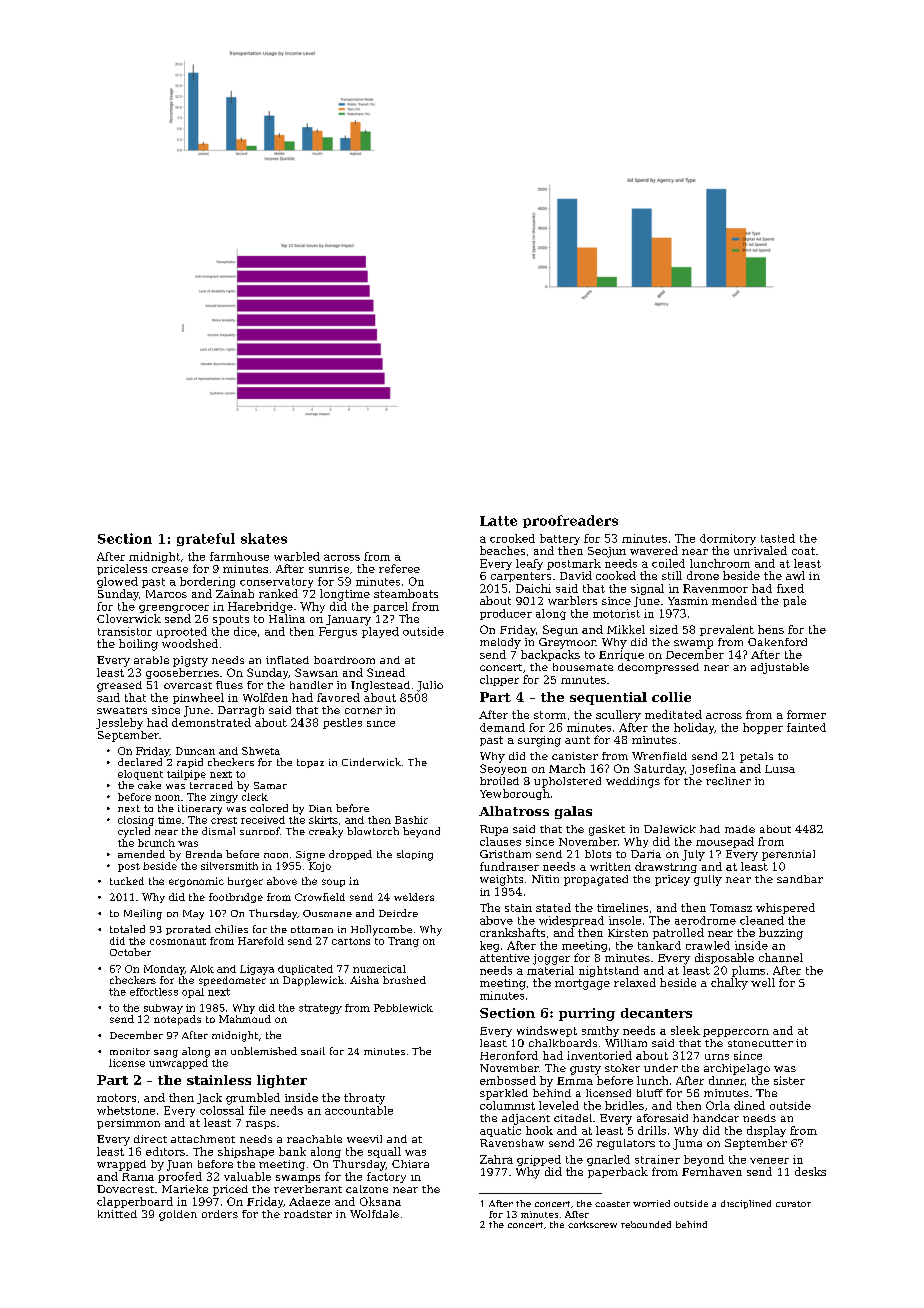  What do you see at coordinates (253, 1099) in the page?
I see `grumbled` at bounding box center [253, 1099].
